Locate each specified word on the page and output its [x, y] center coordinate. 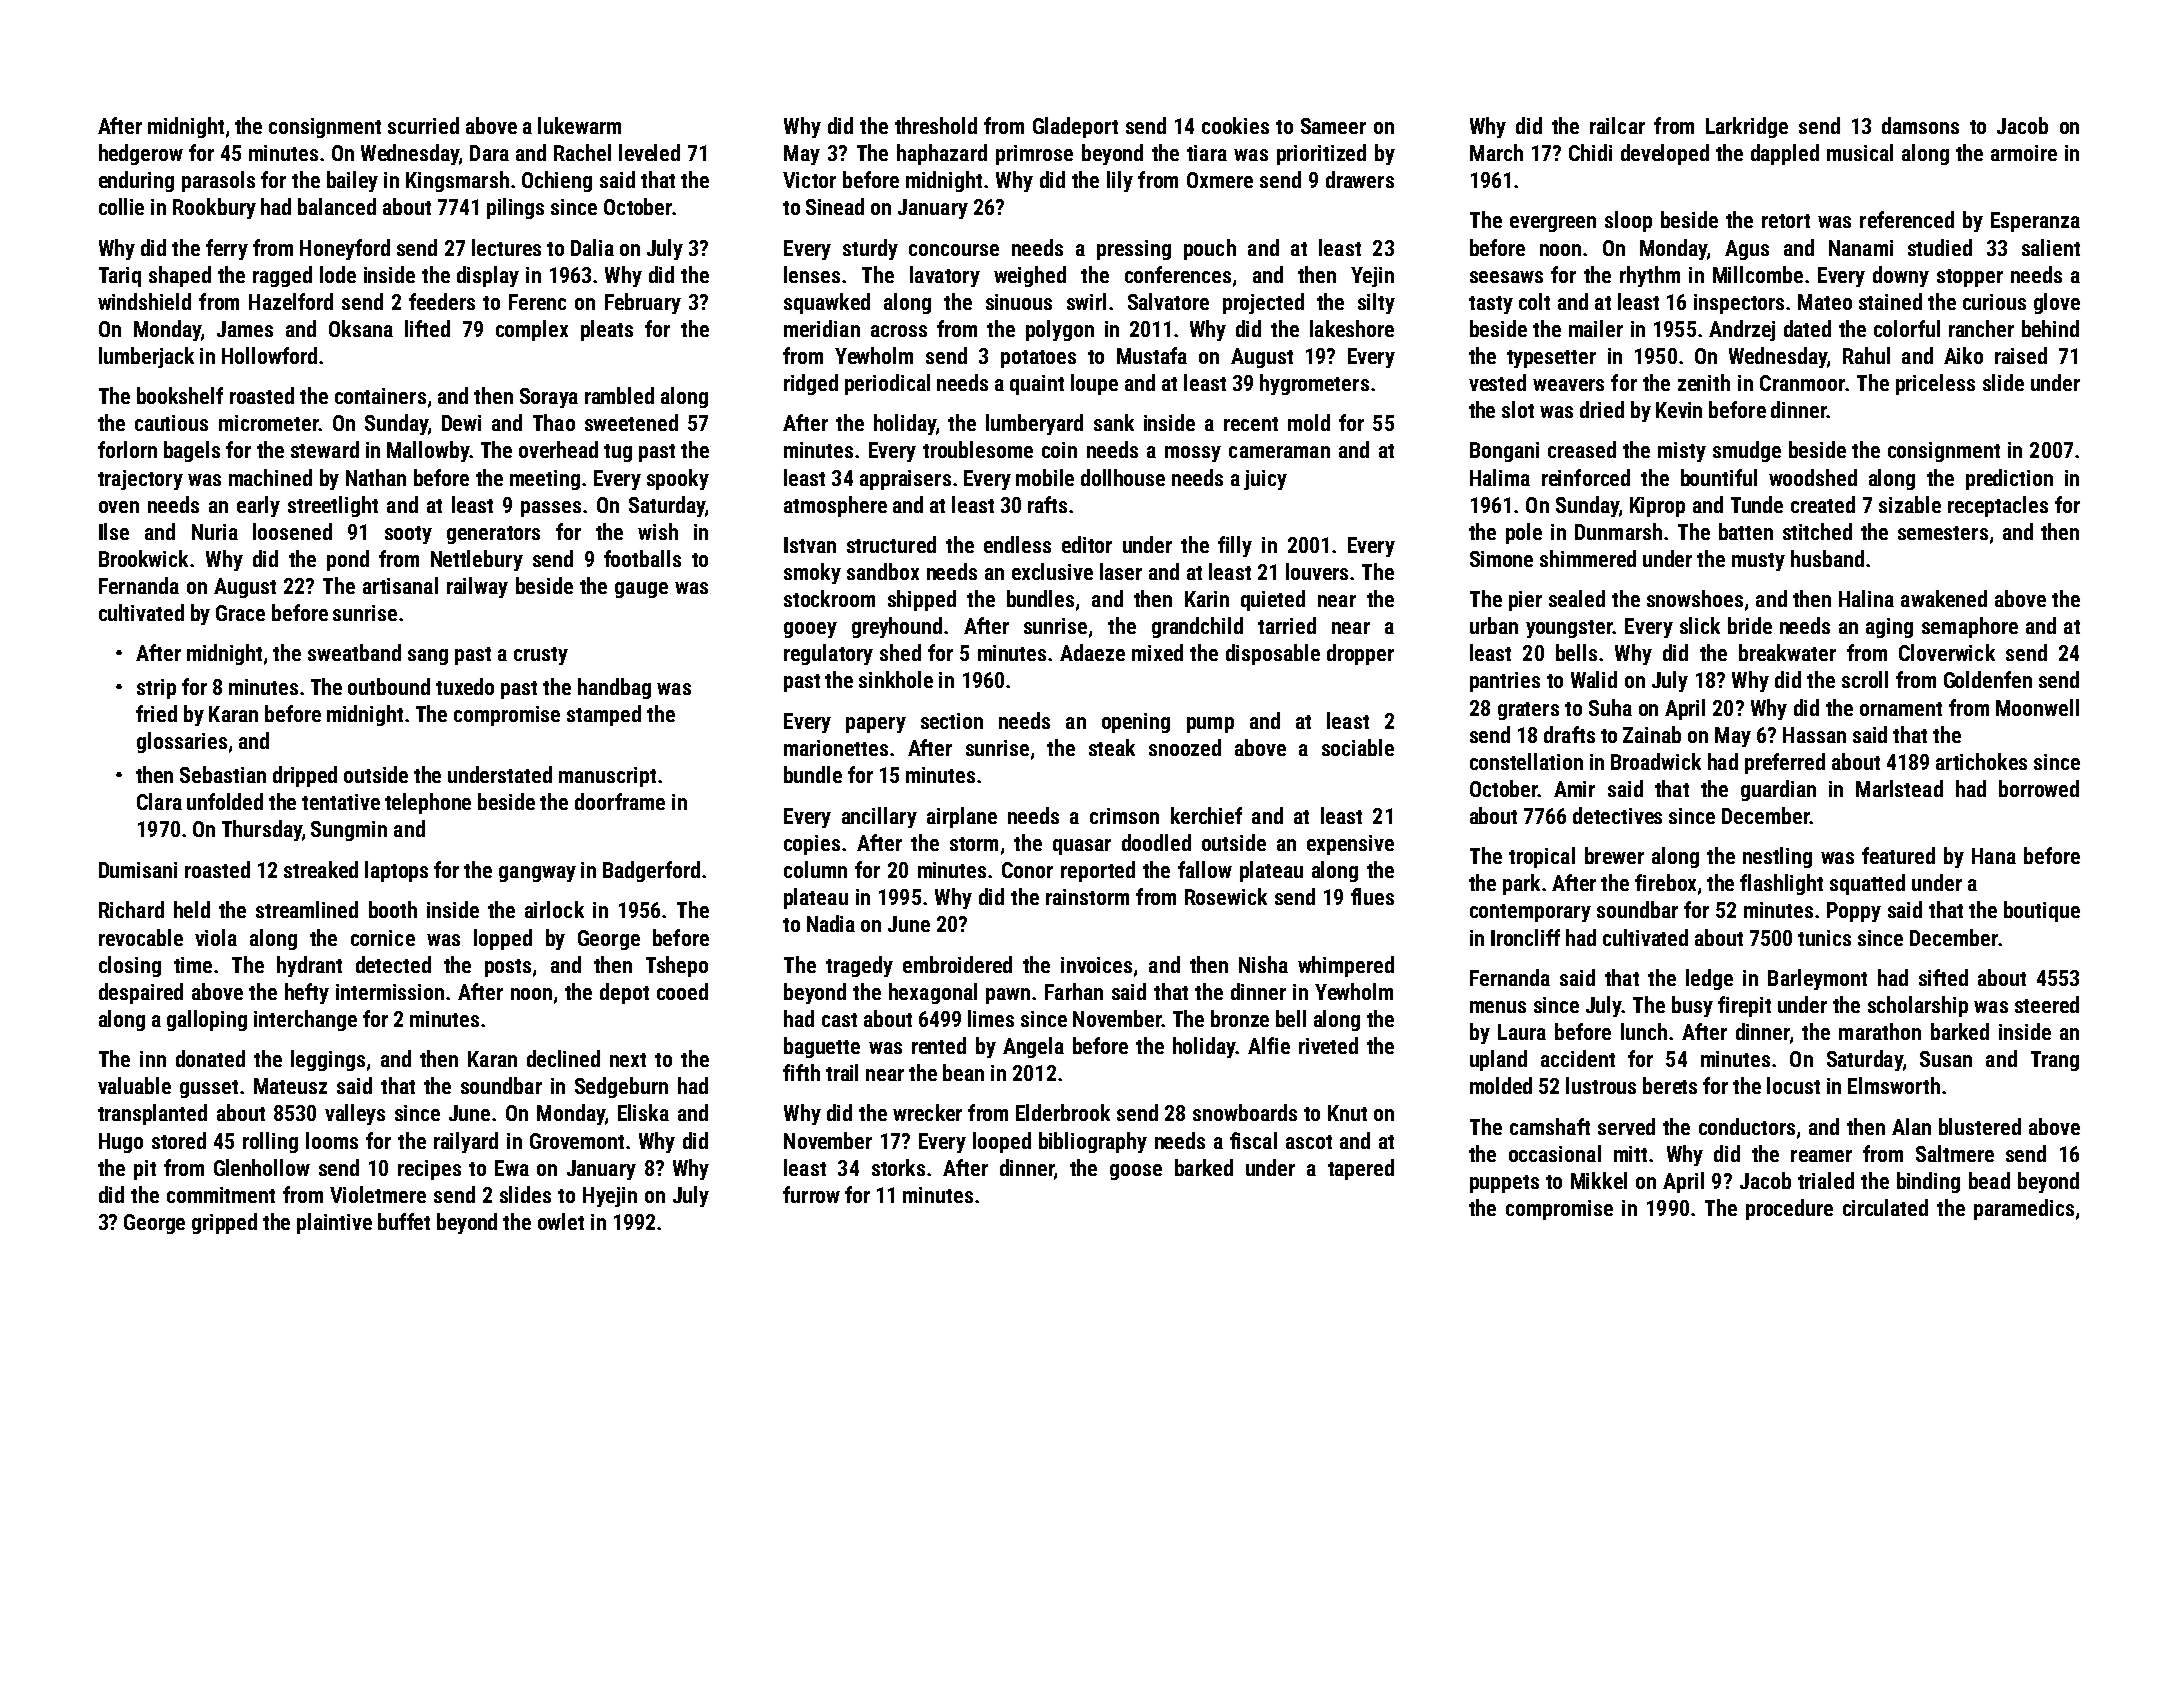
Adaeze [1092, 652]
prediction [2009, 479]
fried [156, 713]
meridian [822, 328]
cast [839, 1020]
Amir [1574, 789]
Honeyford [345, 249]
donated [210, 1058]
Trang [2055, 1061]
